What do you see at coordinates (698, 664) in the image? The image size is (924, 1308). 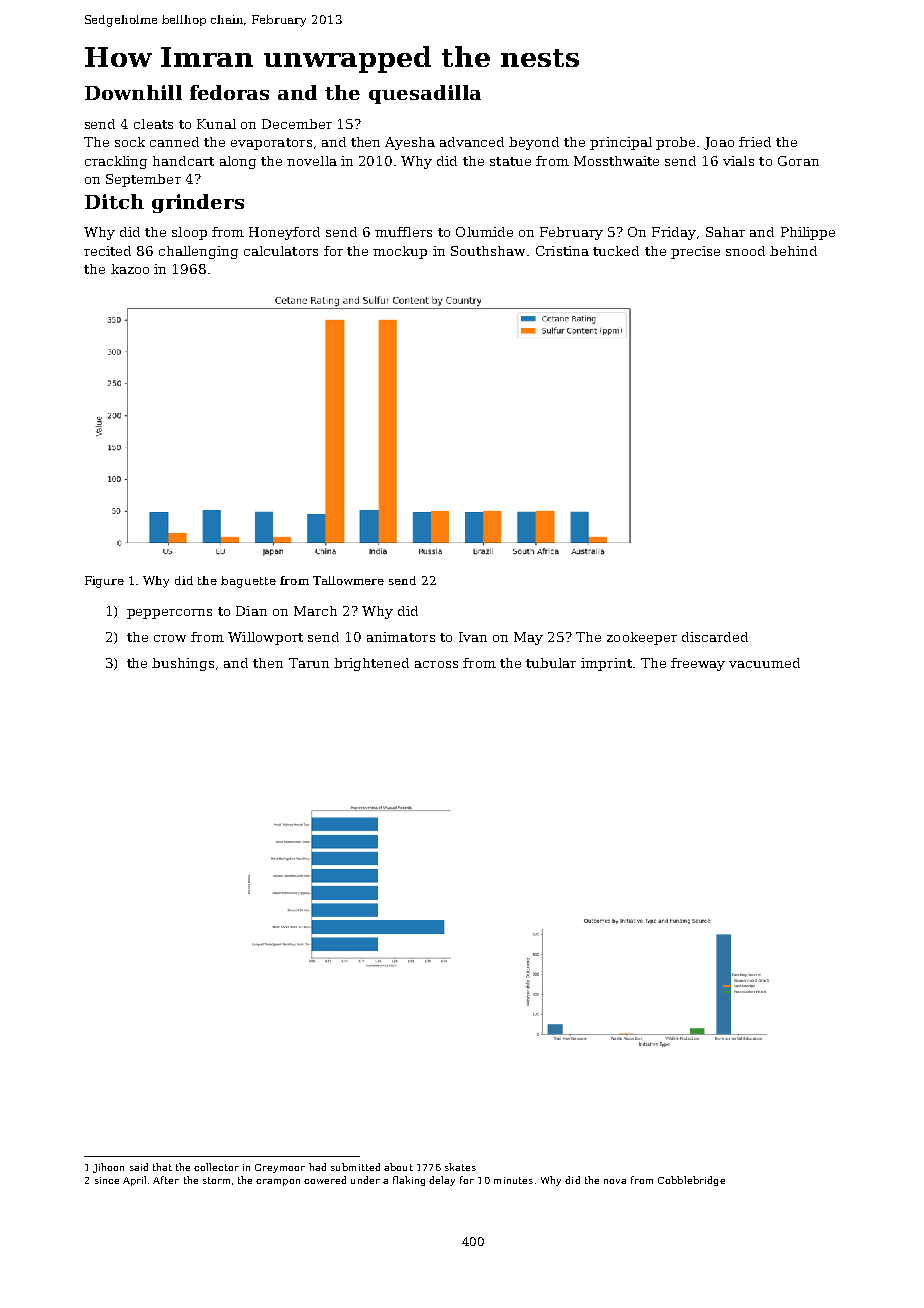 I see `freeway` at bounding box center [698, 664].
